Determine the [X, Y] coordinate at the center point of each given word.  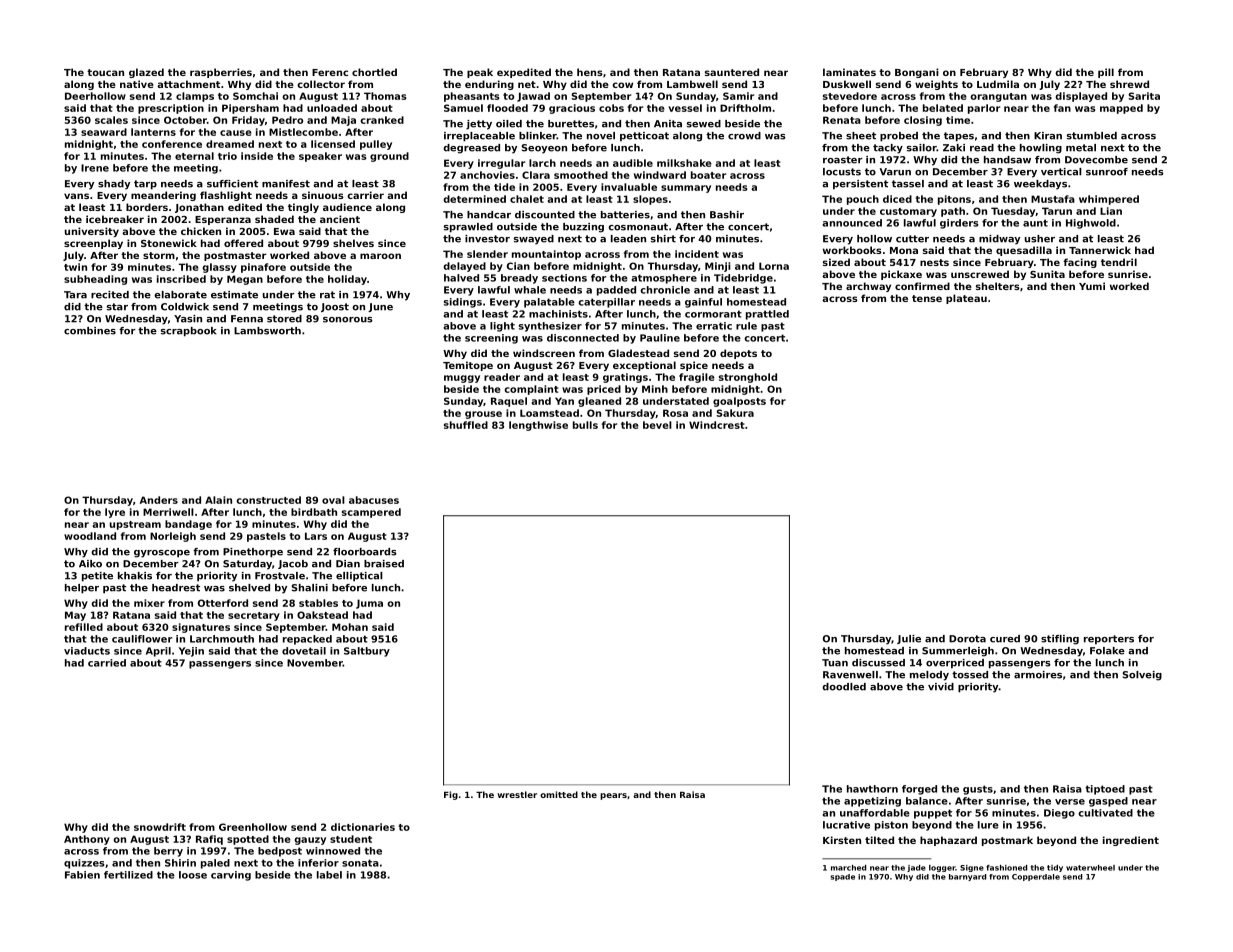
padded [616, 291]
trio [227, 156]
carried [107, 663]
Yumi [1092, 286]
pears [613, 796]
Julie [909, 639]
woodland [90, 536]
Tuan [835, 663]
